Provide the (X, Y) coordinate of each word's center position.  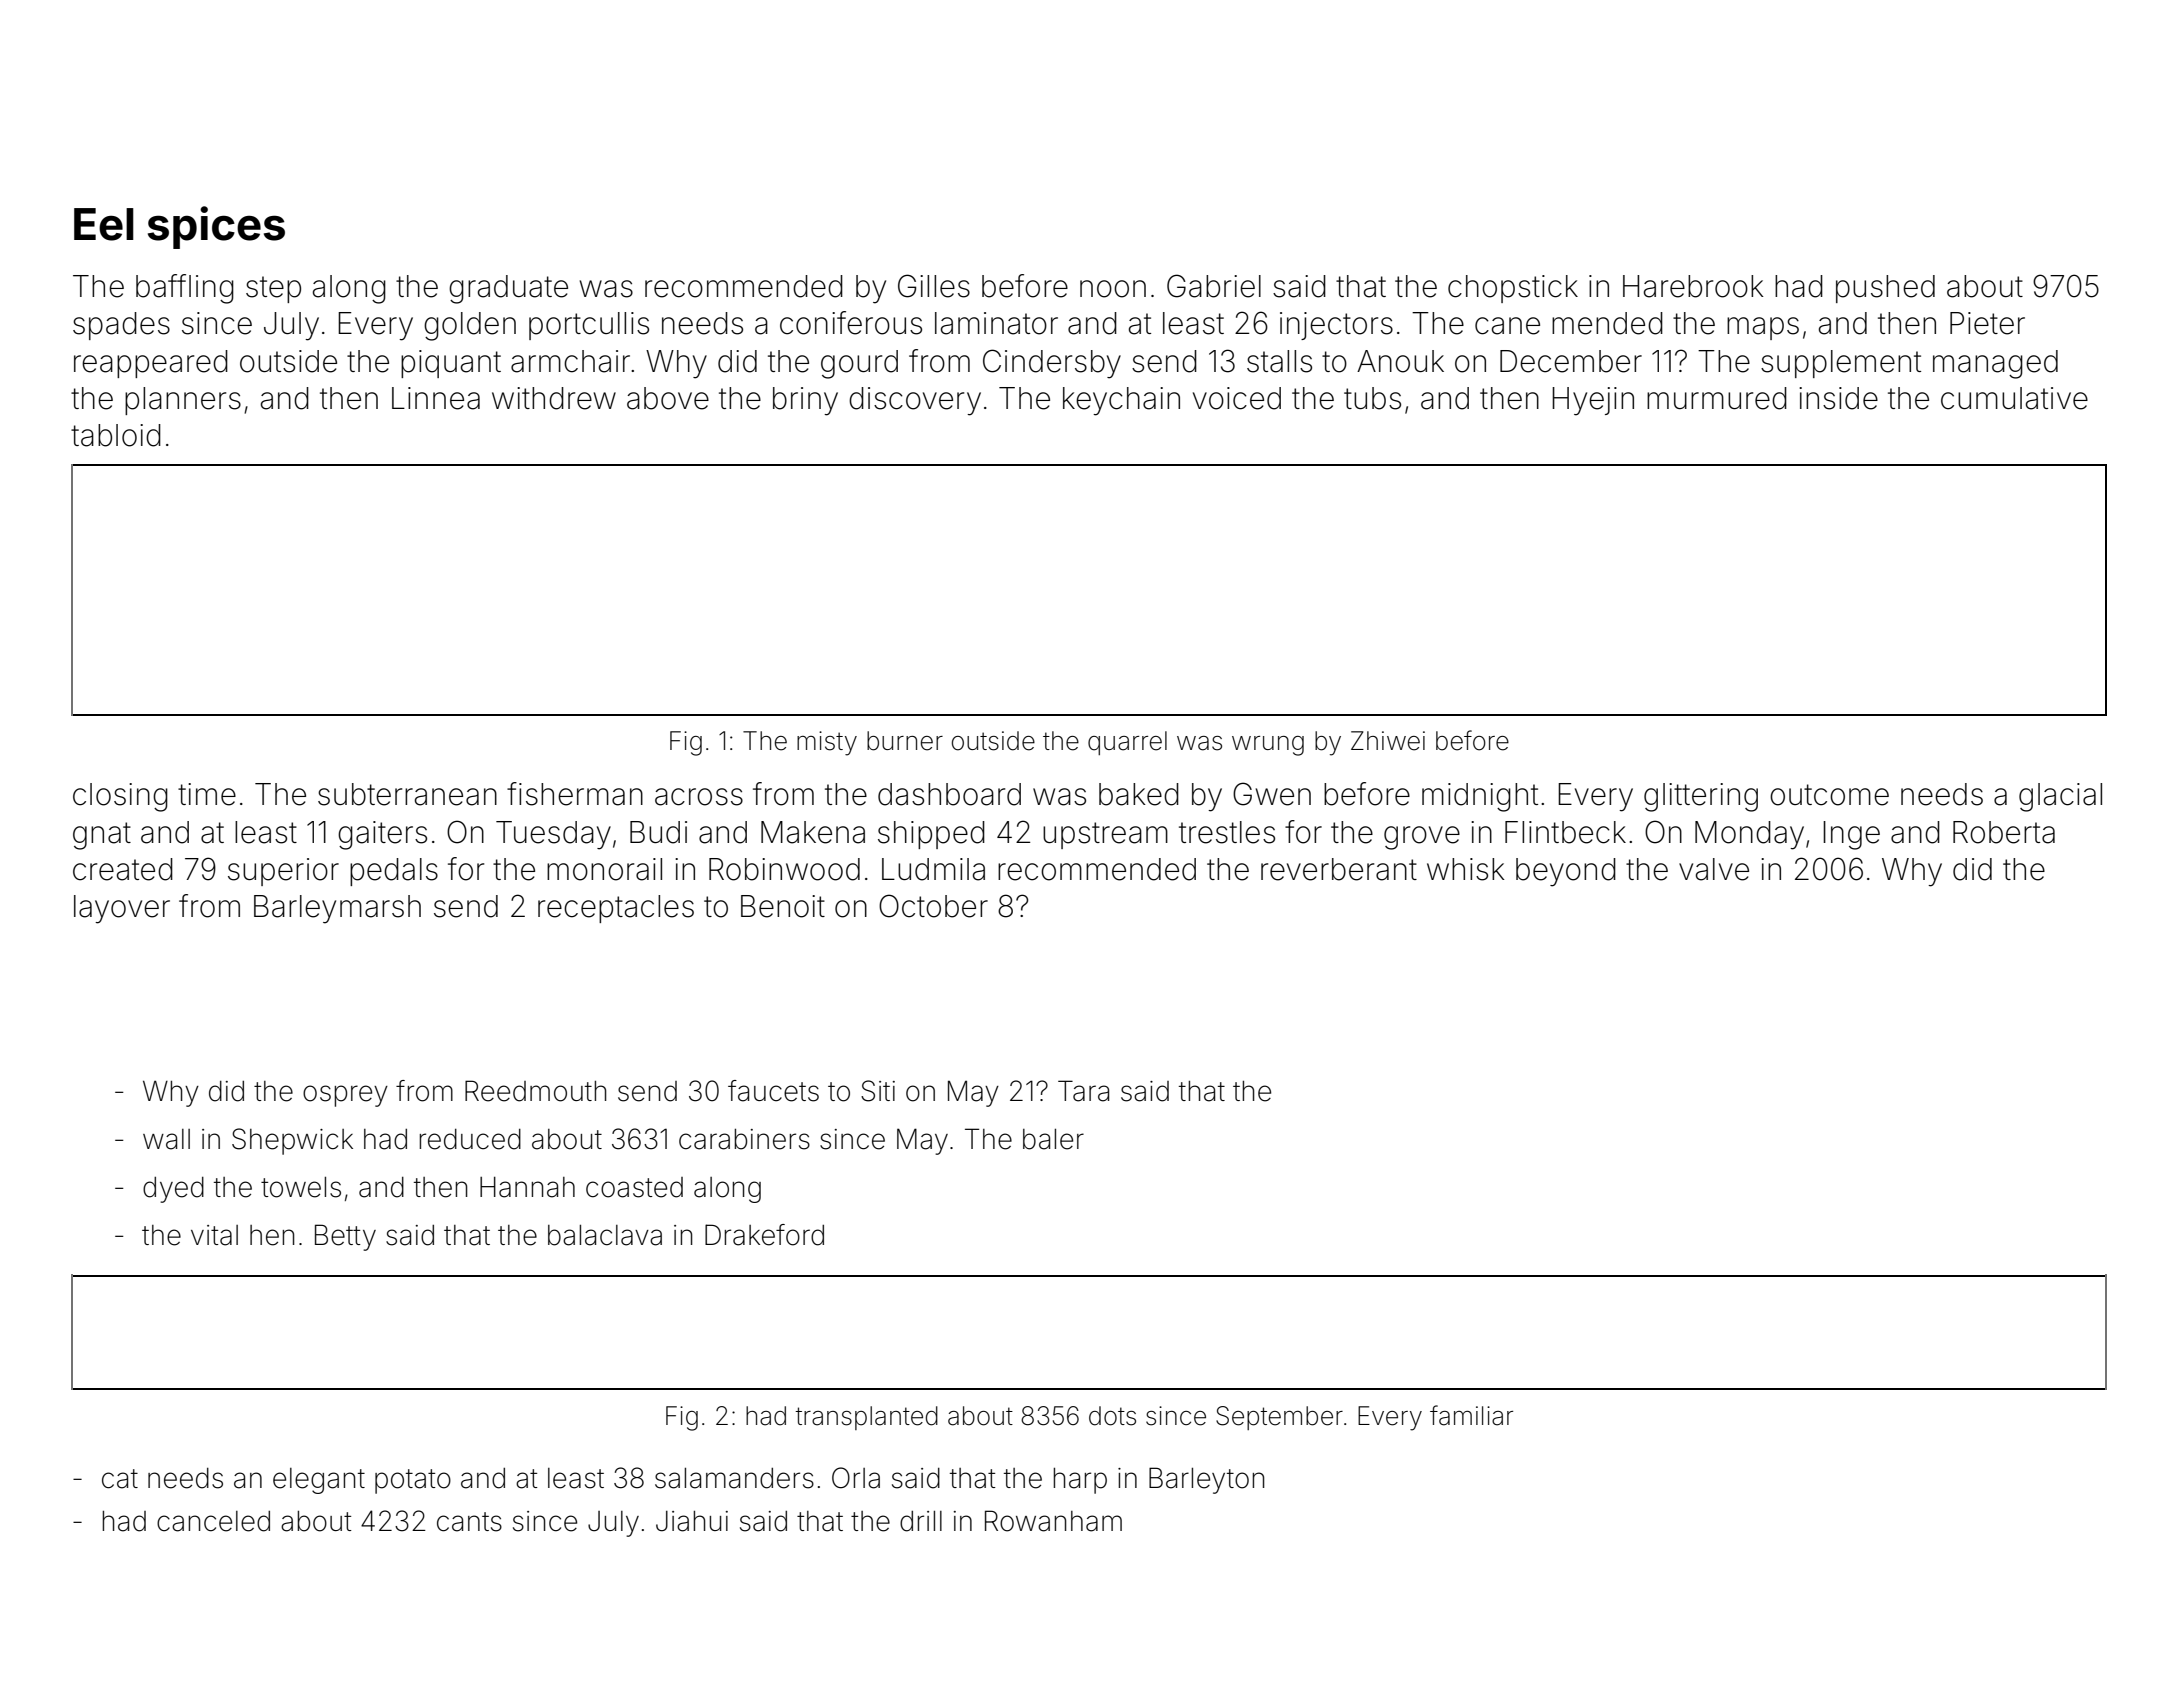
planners (183, 401)
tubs (1372, 398)
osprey (345, 1096)
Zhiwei (1388, 741)
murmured (1717, 398)
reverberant (1339, 869)
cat (120, 1479)
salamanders (734, 1478)
